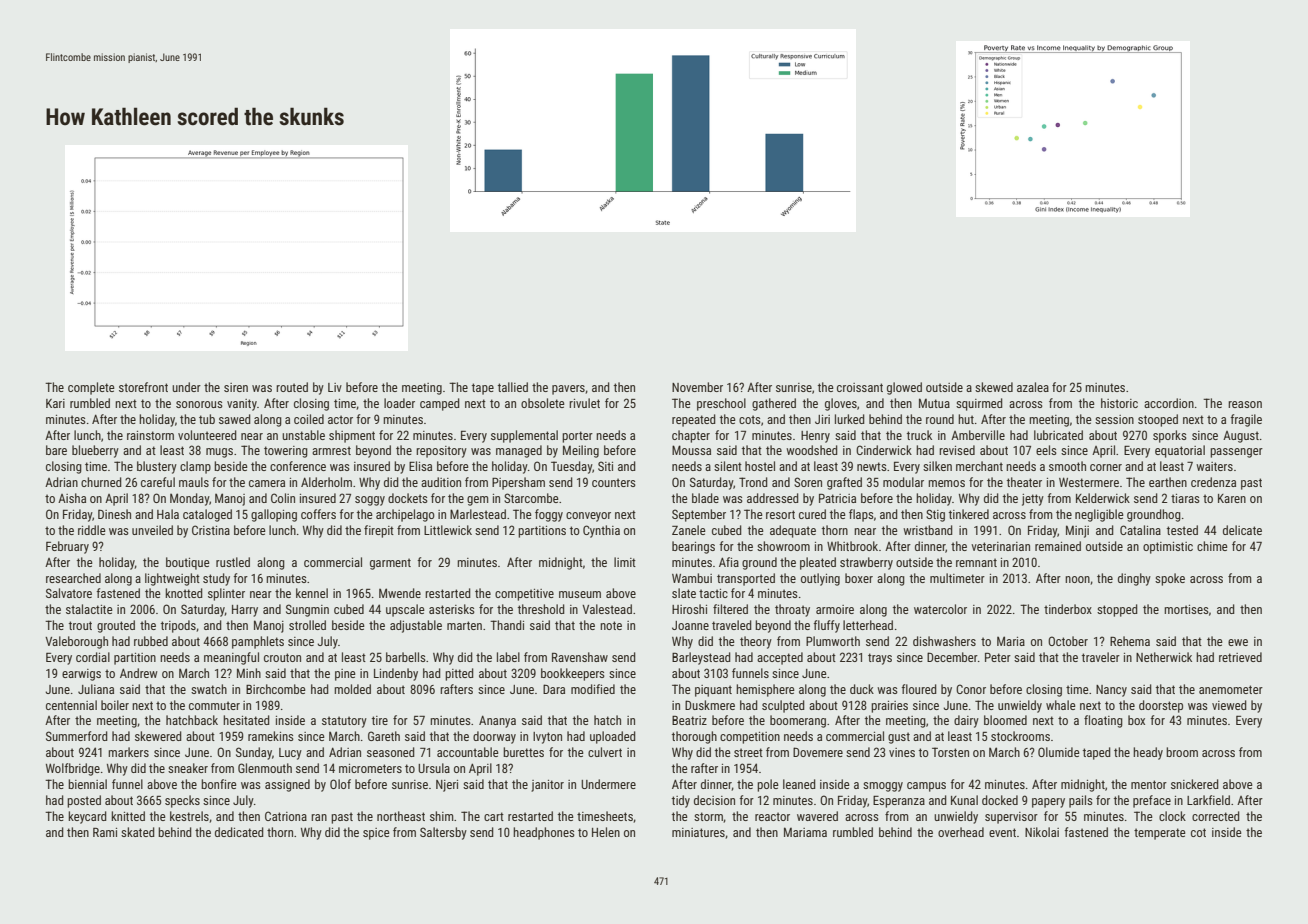 The image size is (1308, 924). What do you see at coordinates (468, 752) in the screenshot?
I see `accountable` at bounding box center [468, 752].
